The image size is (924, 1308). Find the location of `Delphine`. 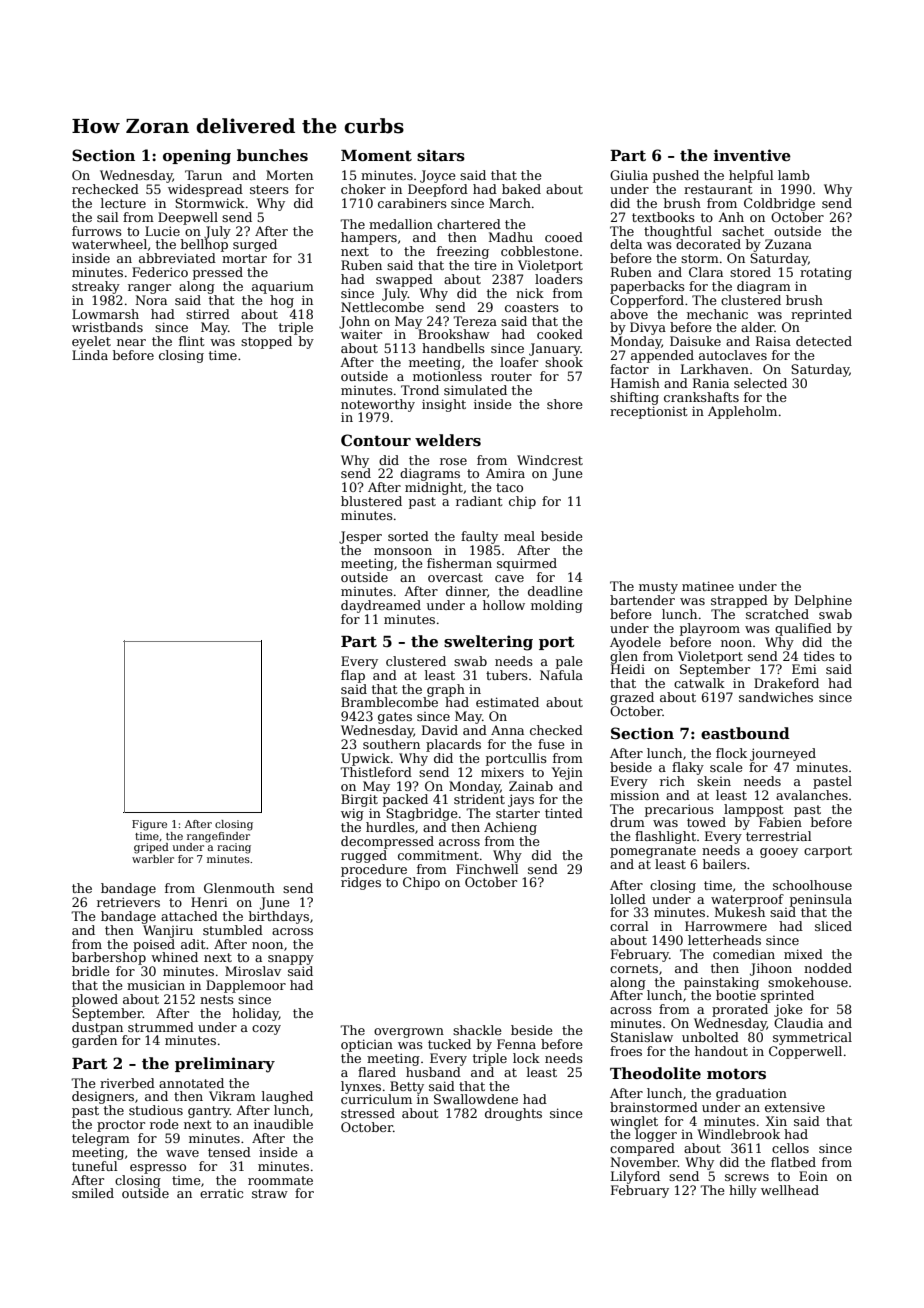

Delphine is located at coordinates (823, 601).
